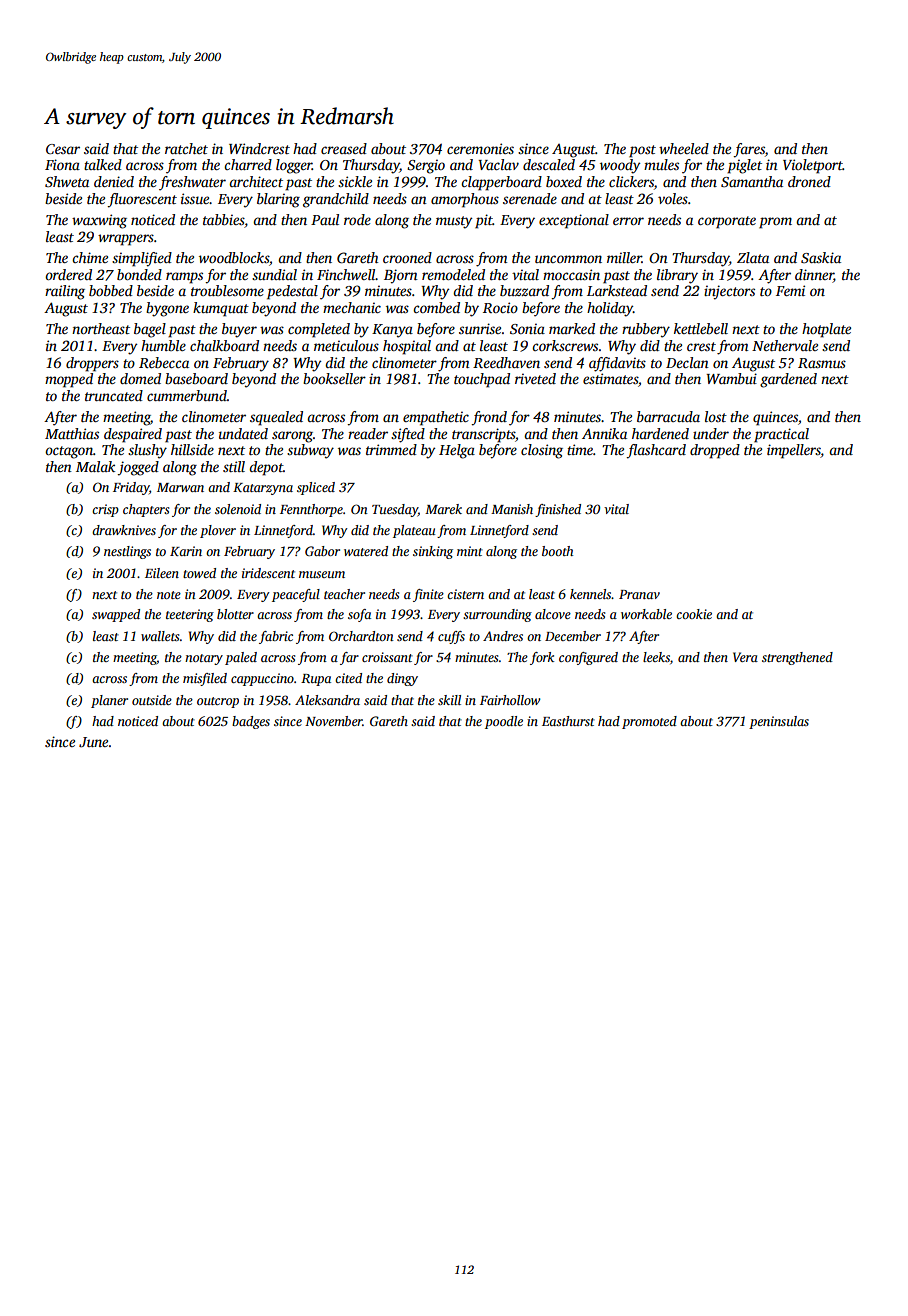 The height and width of the document is (1316, 908). What do you see at coordinates (344, 148) in the document?
I see `creased` at bounding box center [344, 148].
